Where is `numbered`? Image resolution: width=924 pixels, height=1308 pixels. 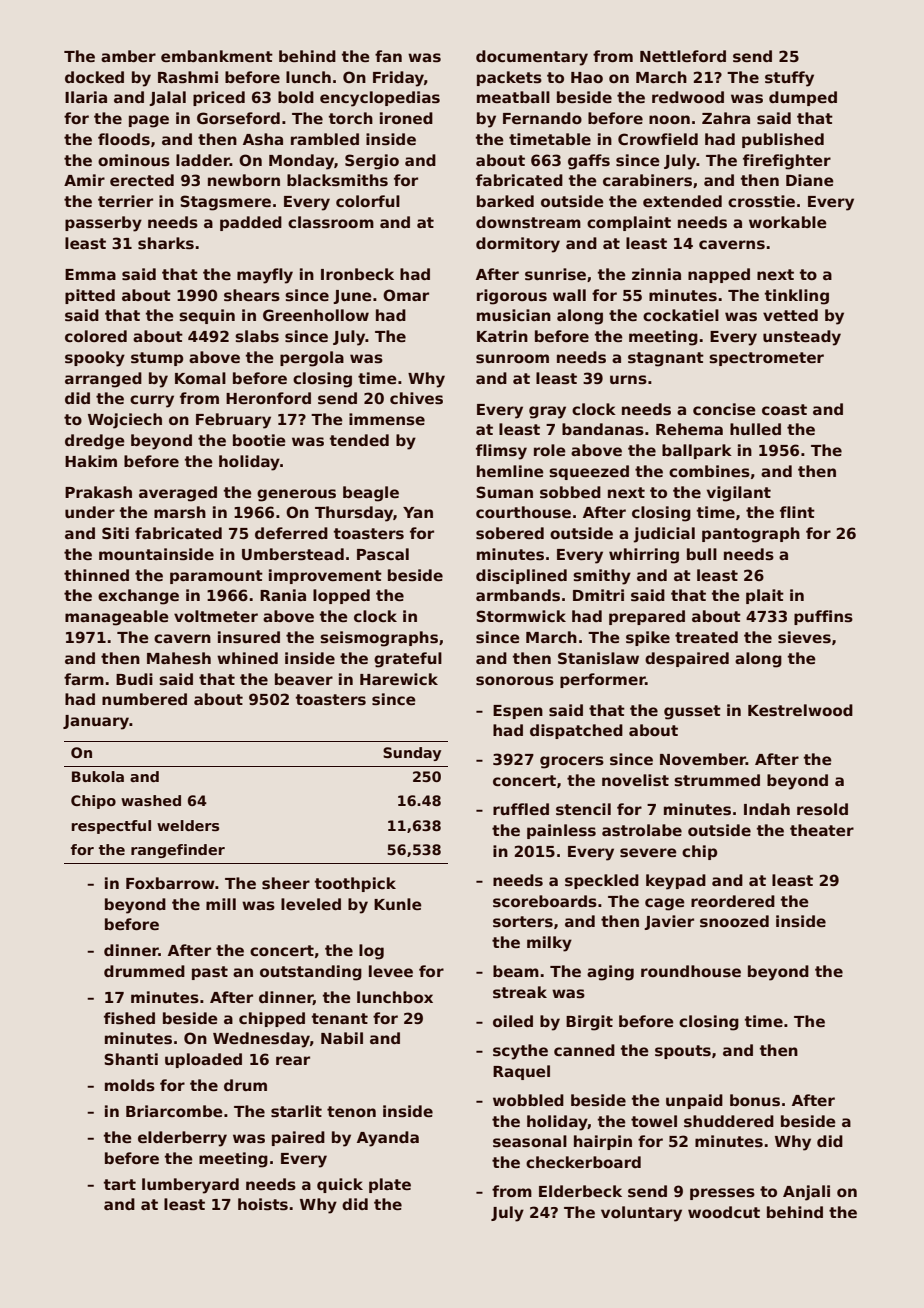
numbered is located at coordinates (144, 699).
